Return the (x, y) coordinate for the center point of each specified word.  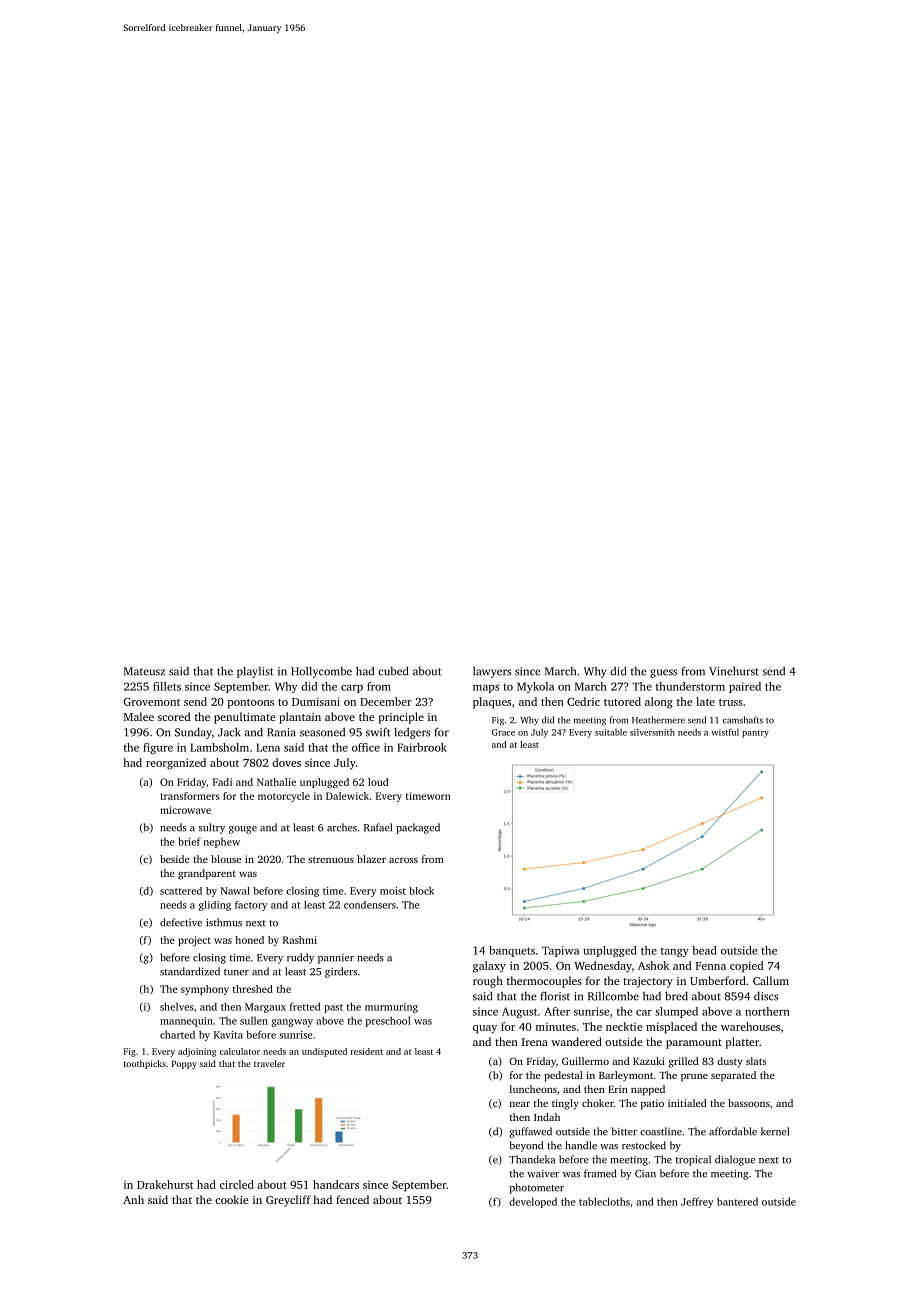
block (421, 890)
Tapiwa (560, 951)
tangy (675, 952)
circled (237, 1184)
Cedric (583, 701)
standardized (190, 971)
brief (189, 841)
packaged (418, 828)
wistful (725, 732)
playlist (255, 672)
